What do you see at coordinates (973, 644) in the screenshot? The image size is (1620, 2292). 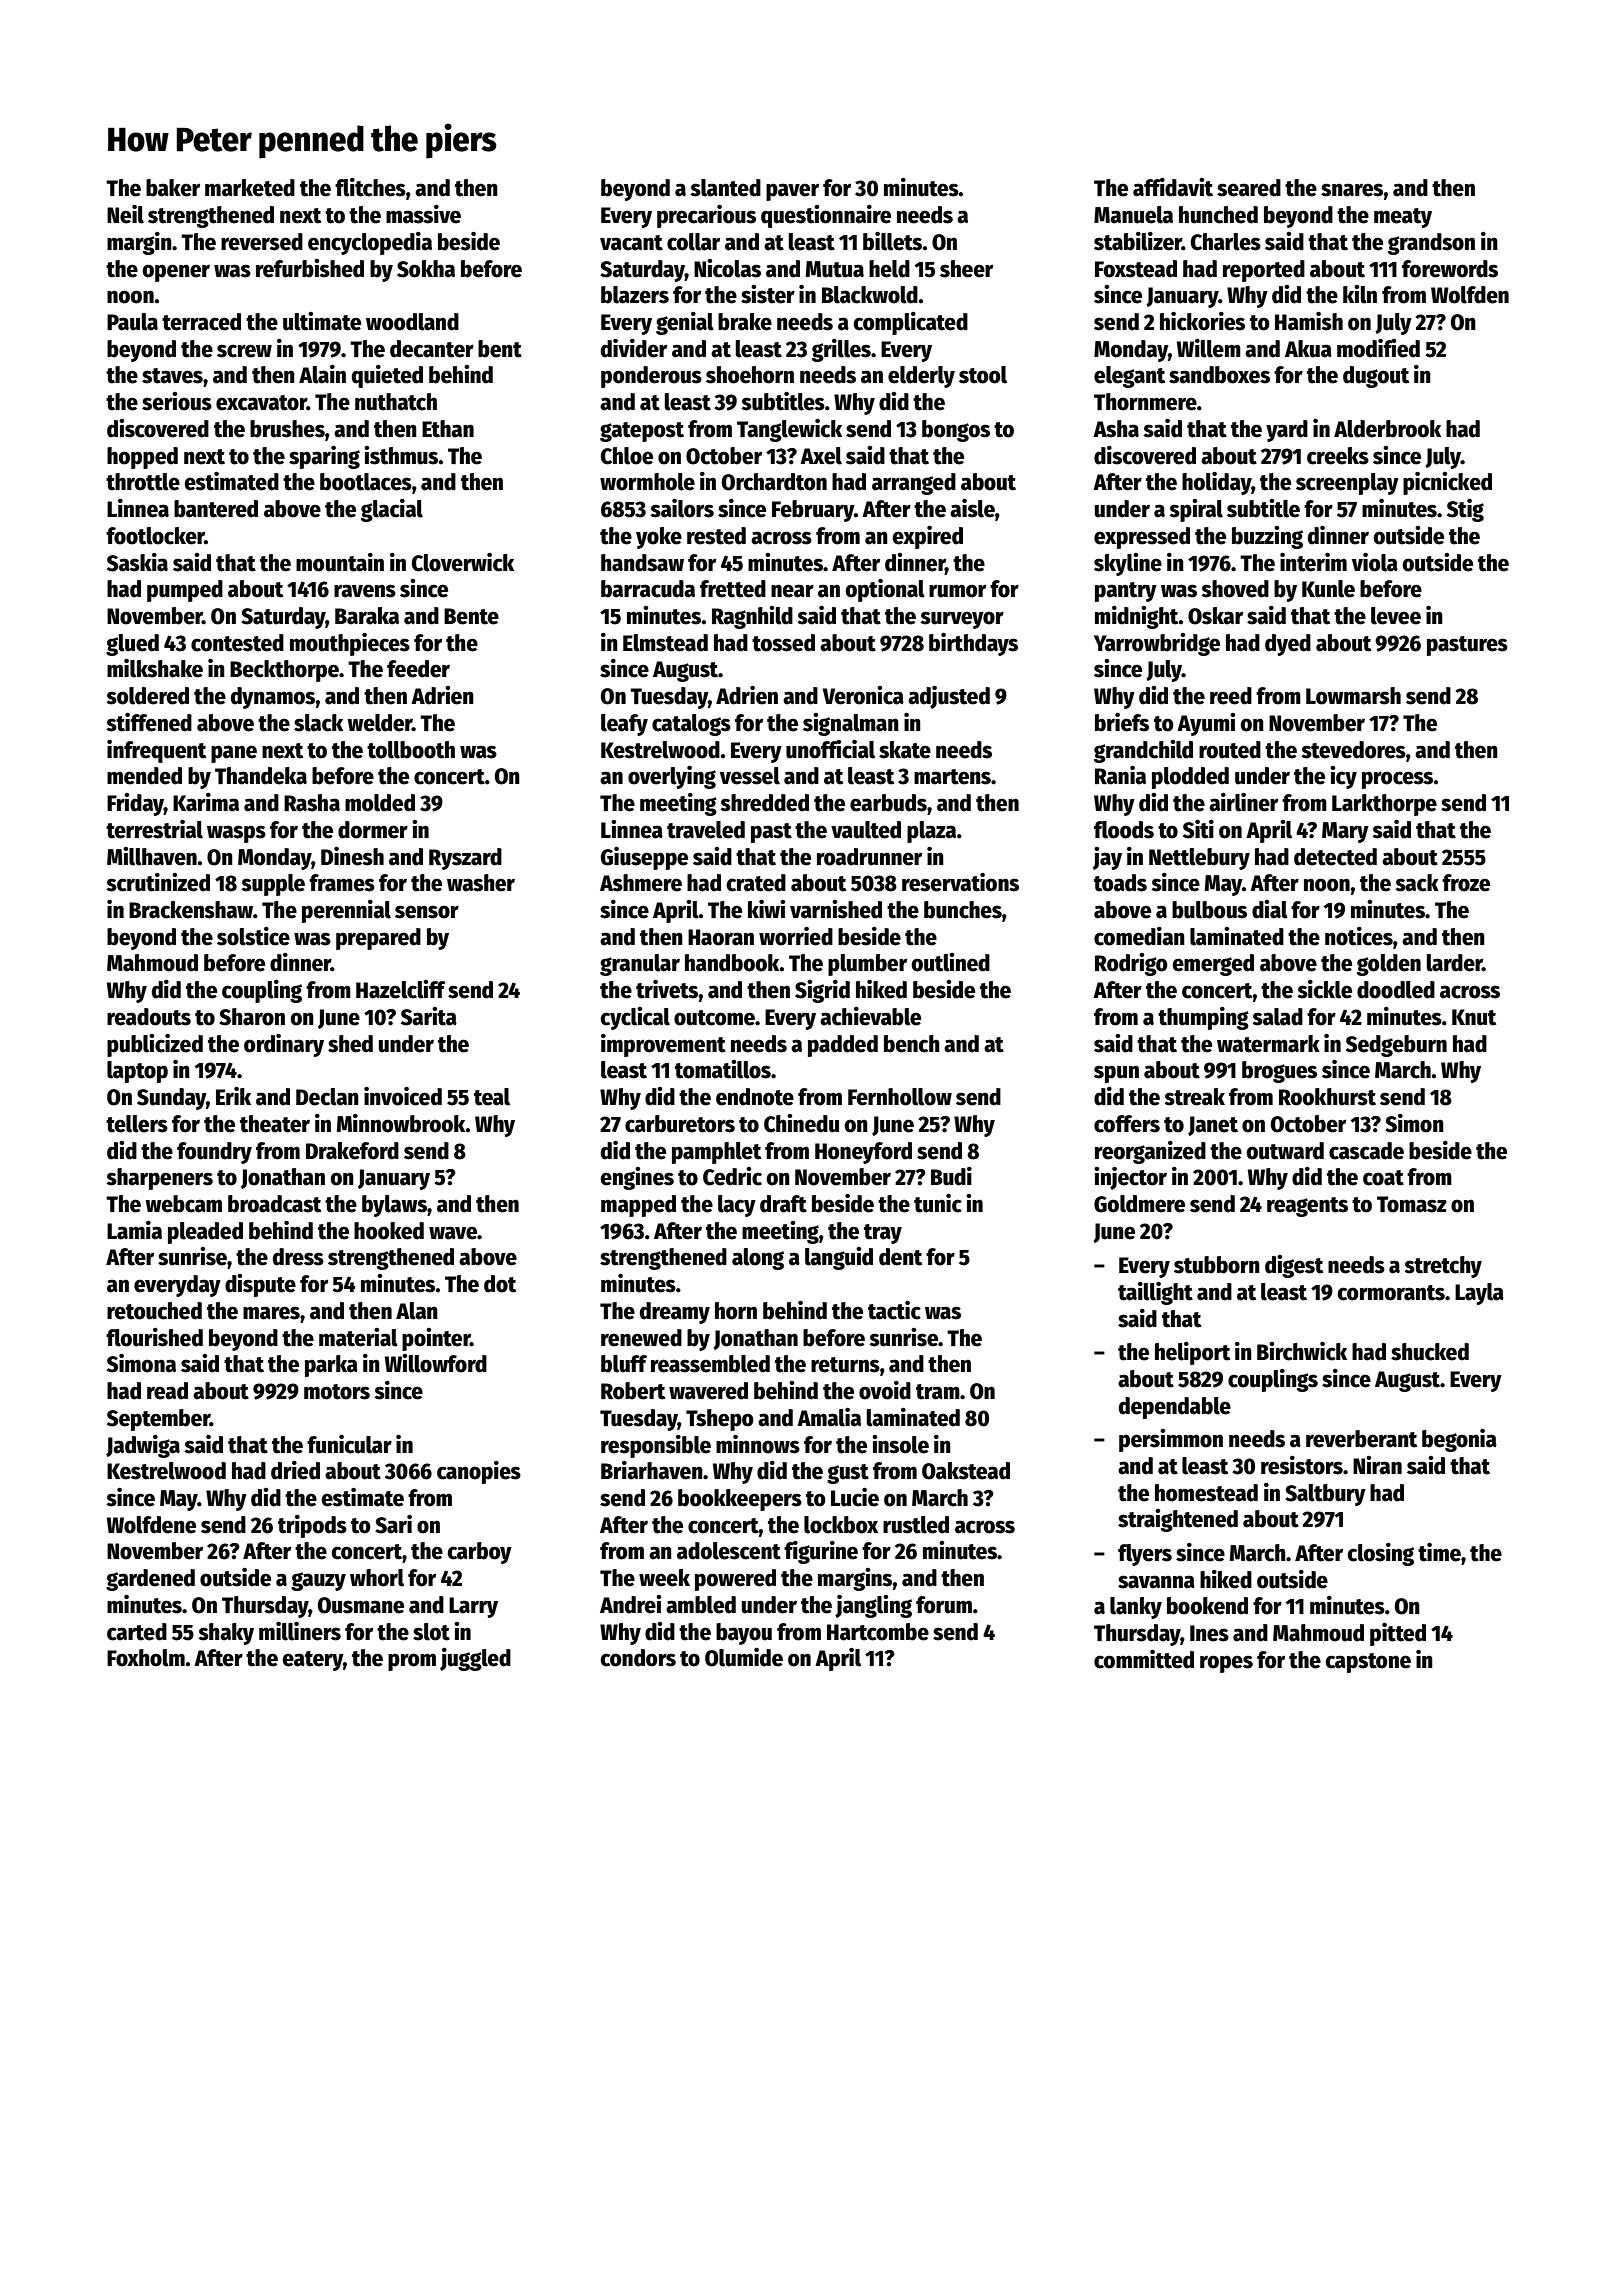 I see `birthdays` at bounding box center [973, 644].
